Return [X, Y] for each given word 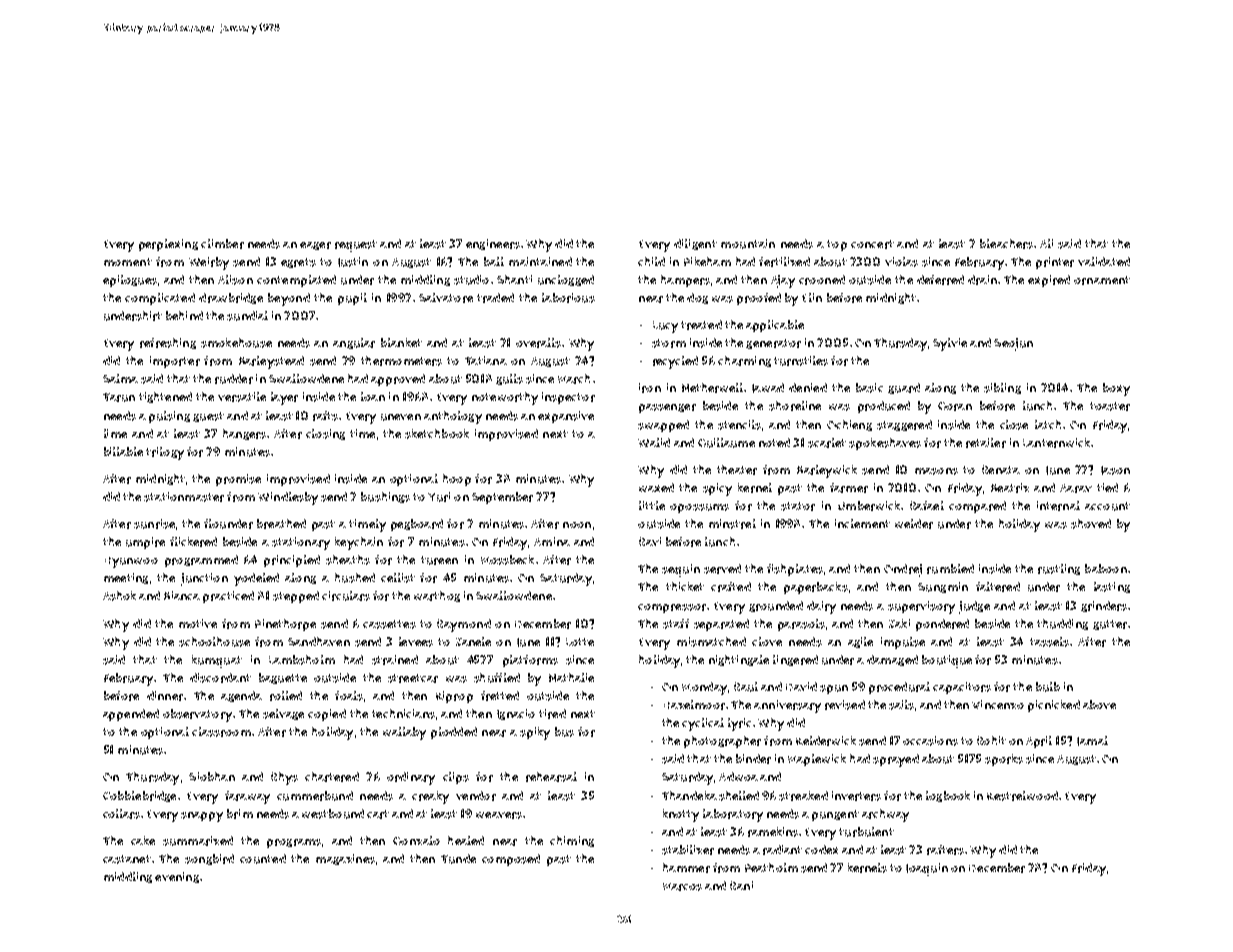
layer [284, 398]
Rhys [284, 778]
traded [495, 298]
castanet [127, 859]
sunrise [154, 524]
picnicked [1054, 706]
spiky [535, 733]
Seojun [1013, 344]
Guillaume [726, 443]
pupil [352, 299]
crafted [731, 587]
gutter [1110, 625]
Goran [955, 406]
